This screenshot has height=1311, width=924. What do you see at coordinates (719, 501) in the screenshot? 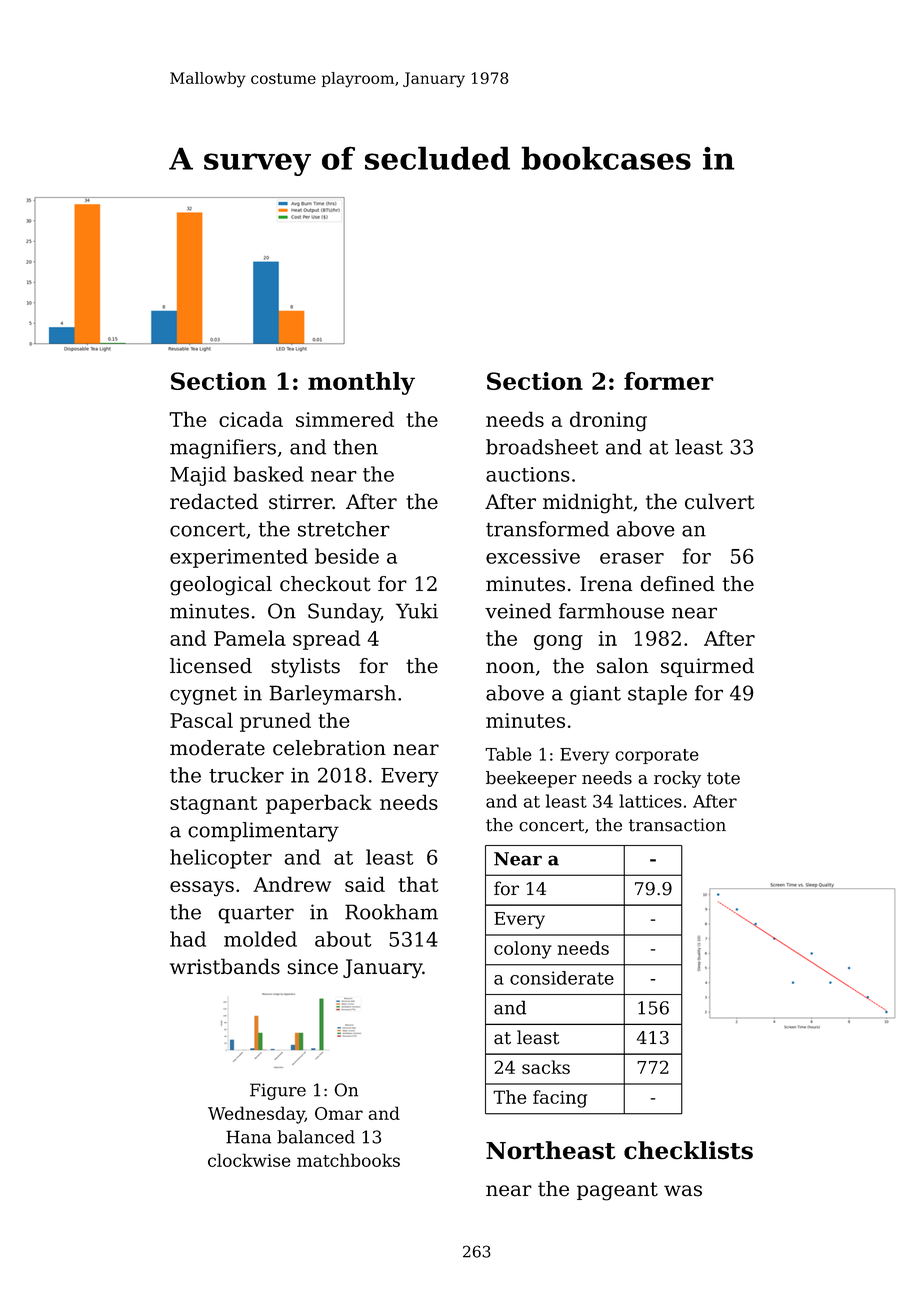
I see `culvert` at bounding box center [719, 501].
